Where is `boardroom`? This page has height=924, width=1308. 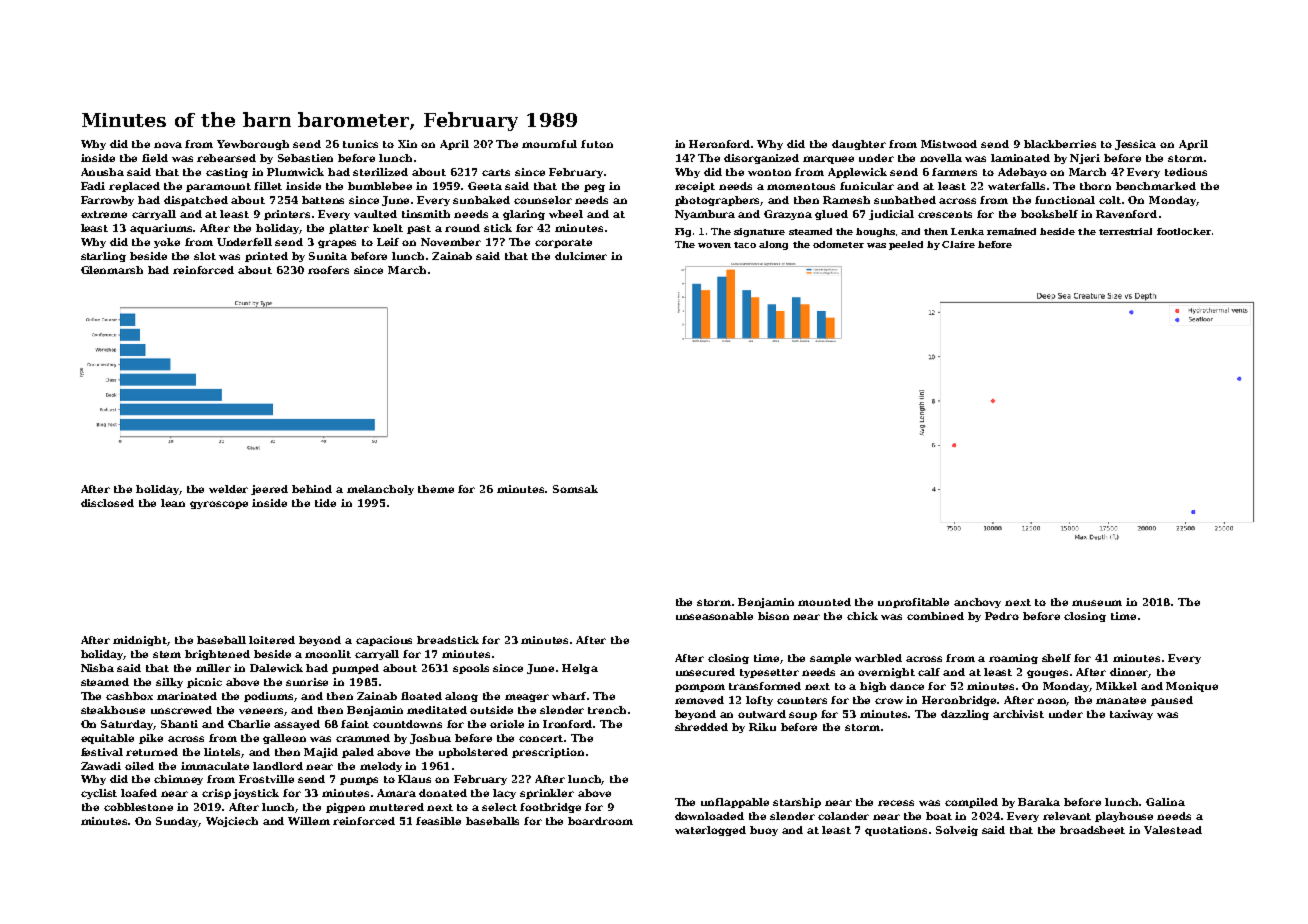
boardroom is located at coordinates (600, 821).
